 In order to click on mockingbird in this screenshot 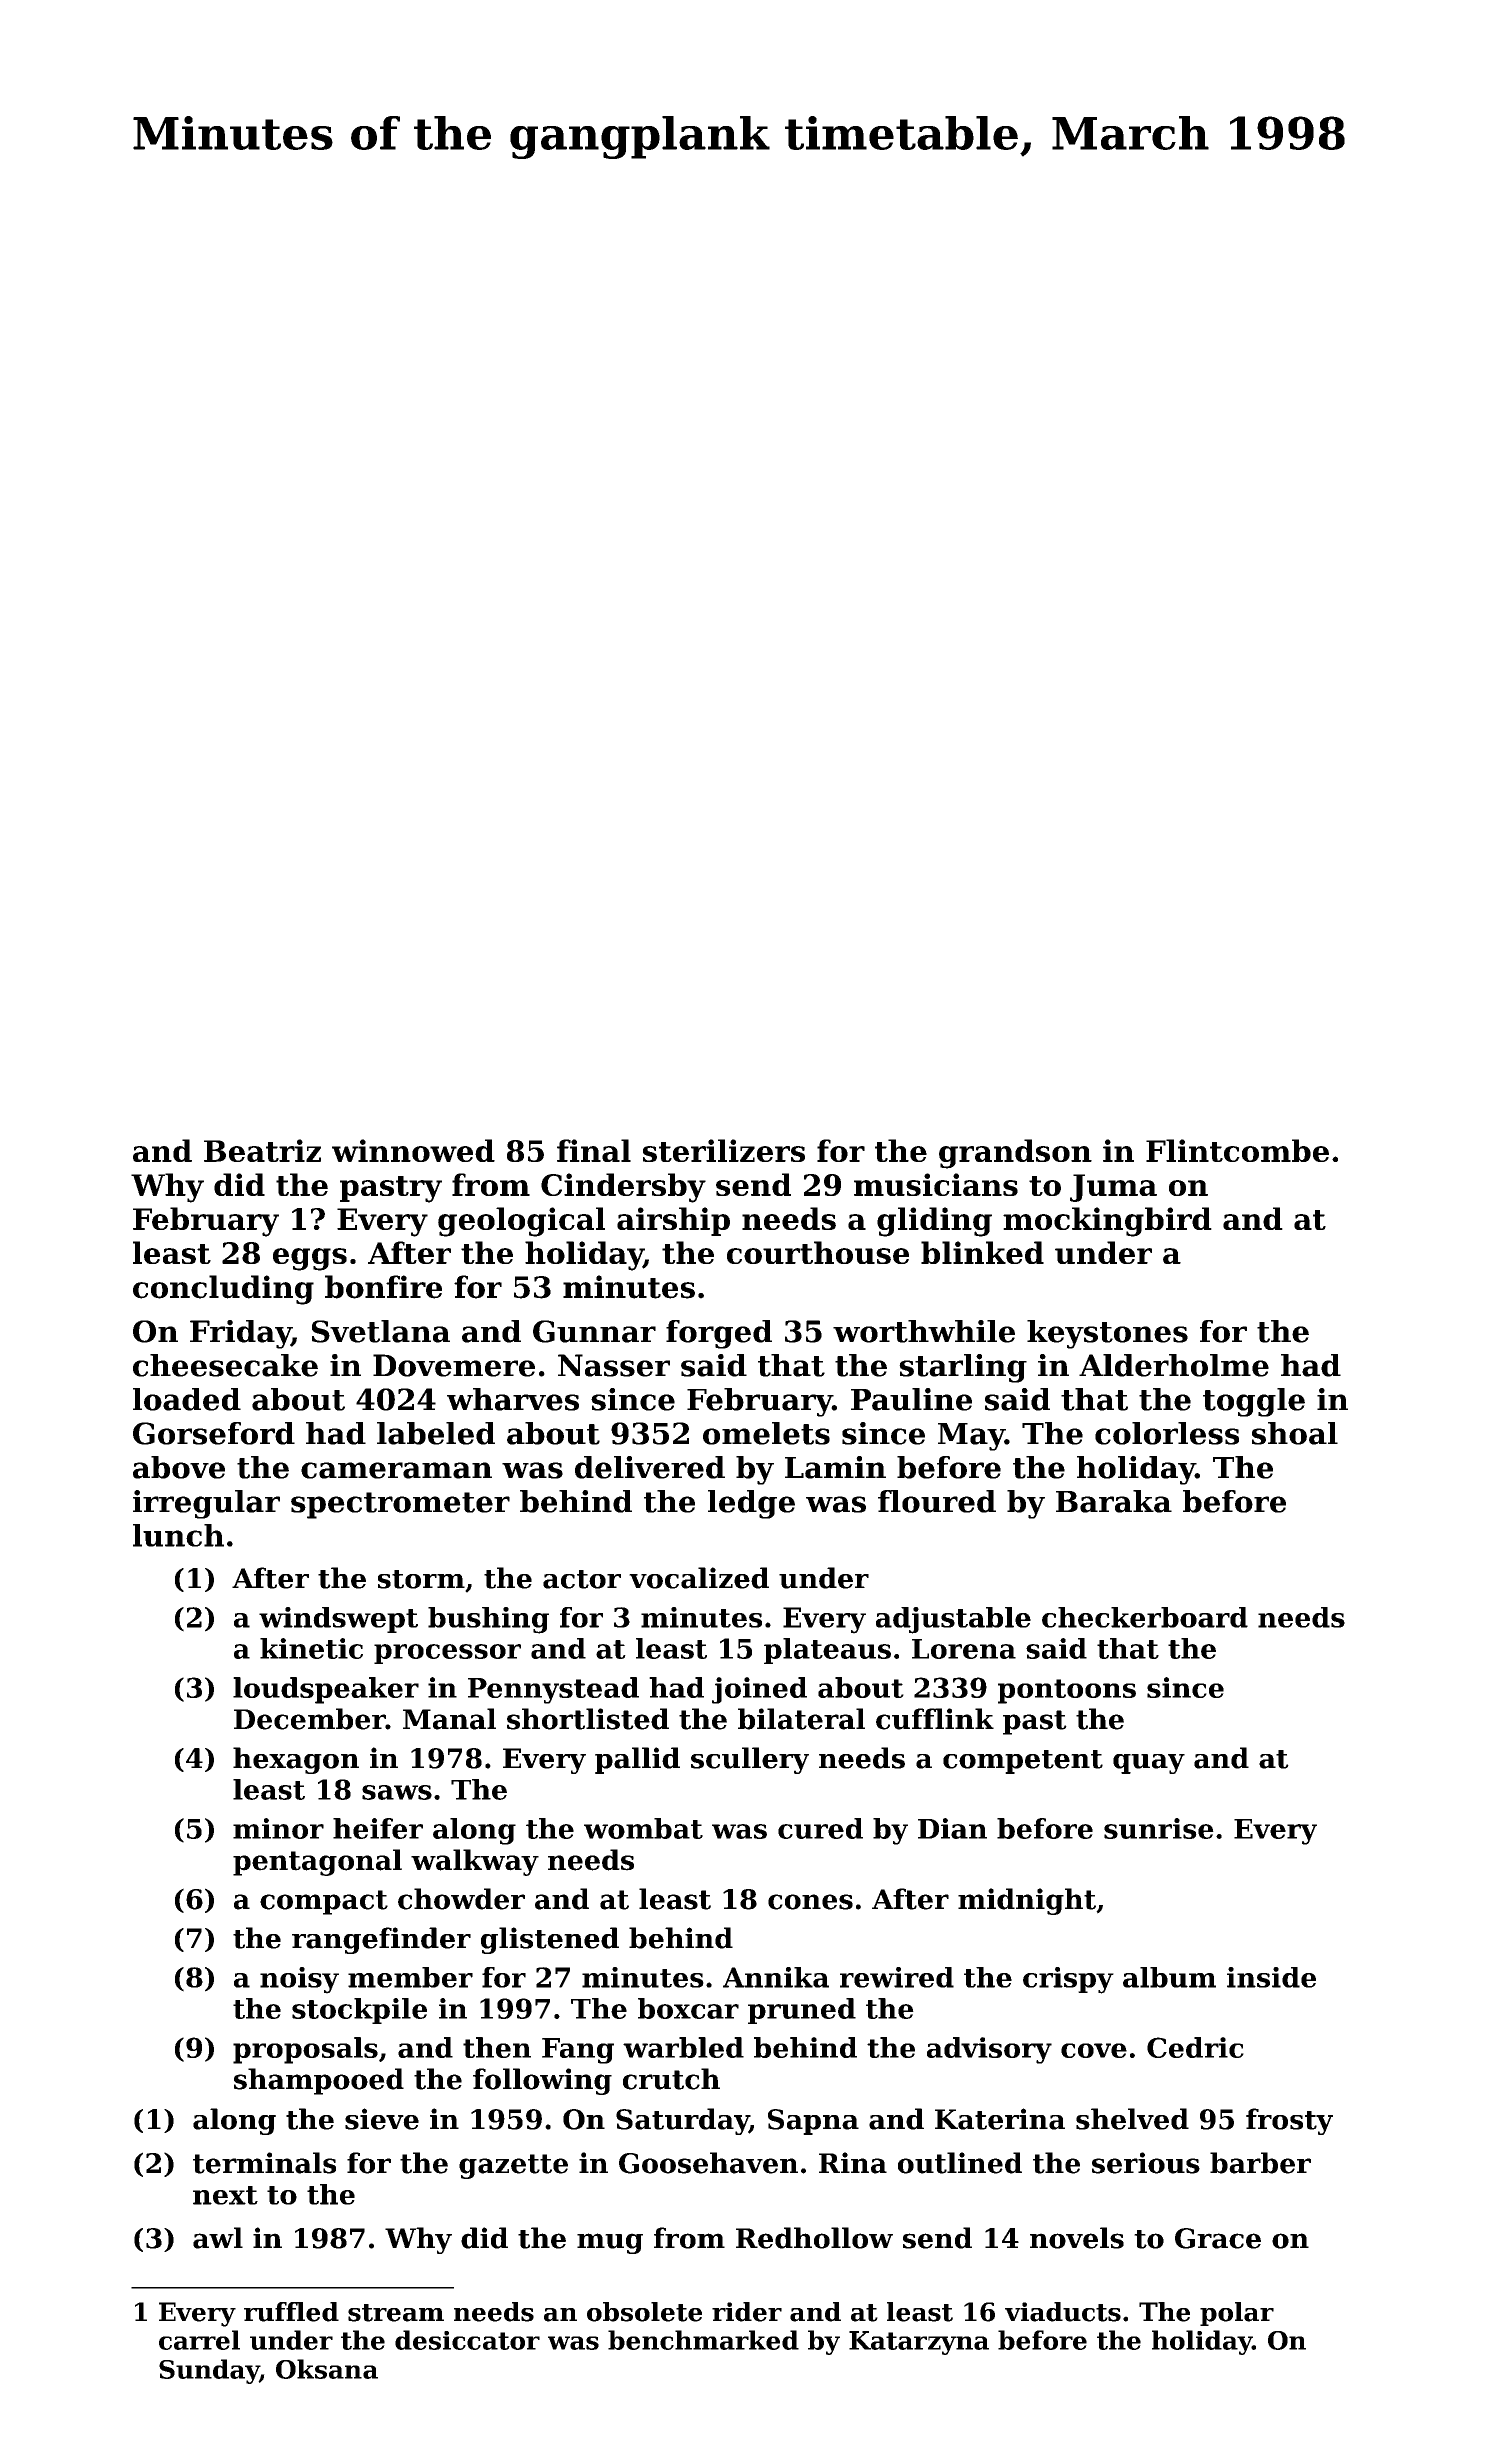, I will do `click(1107, 1222)`.
